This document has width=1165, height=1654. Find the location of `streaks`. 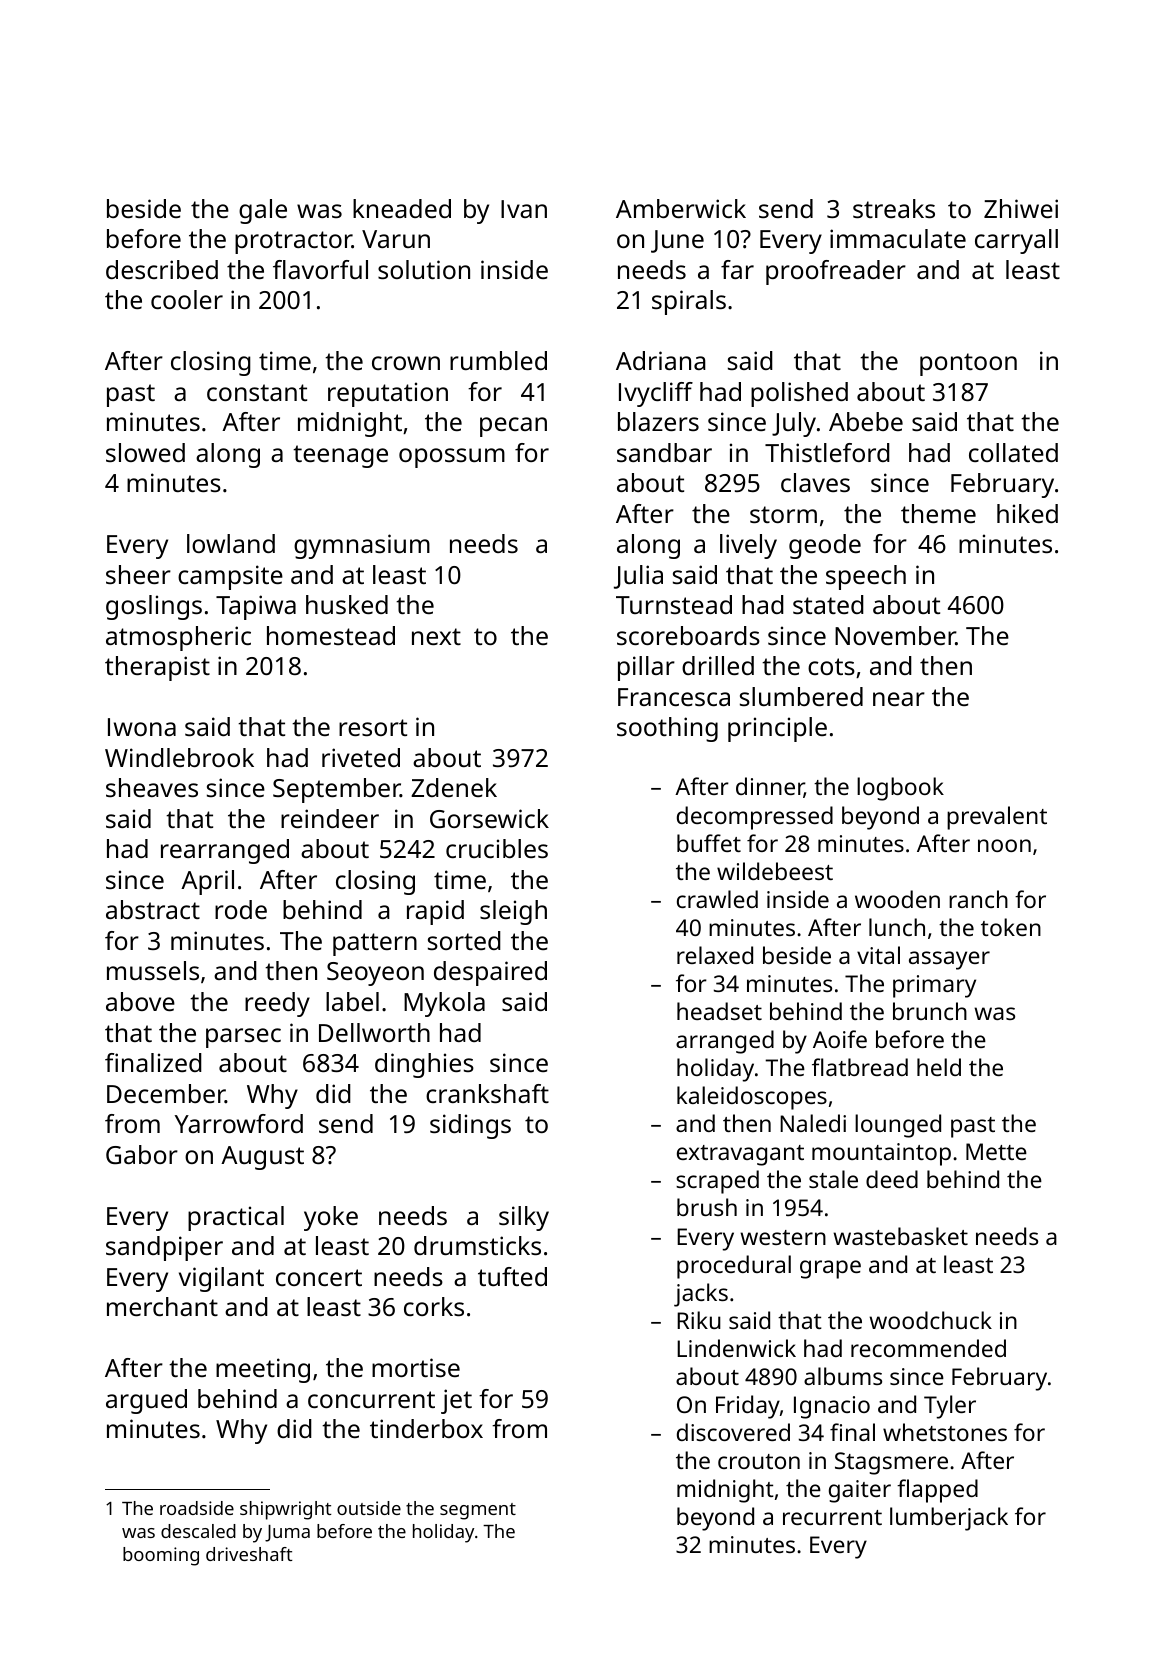

streaks is located at coordinates (894, 208).
